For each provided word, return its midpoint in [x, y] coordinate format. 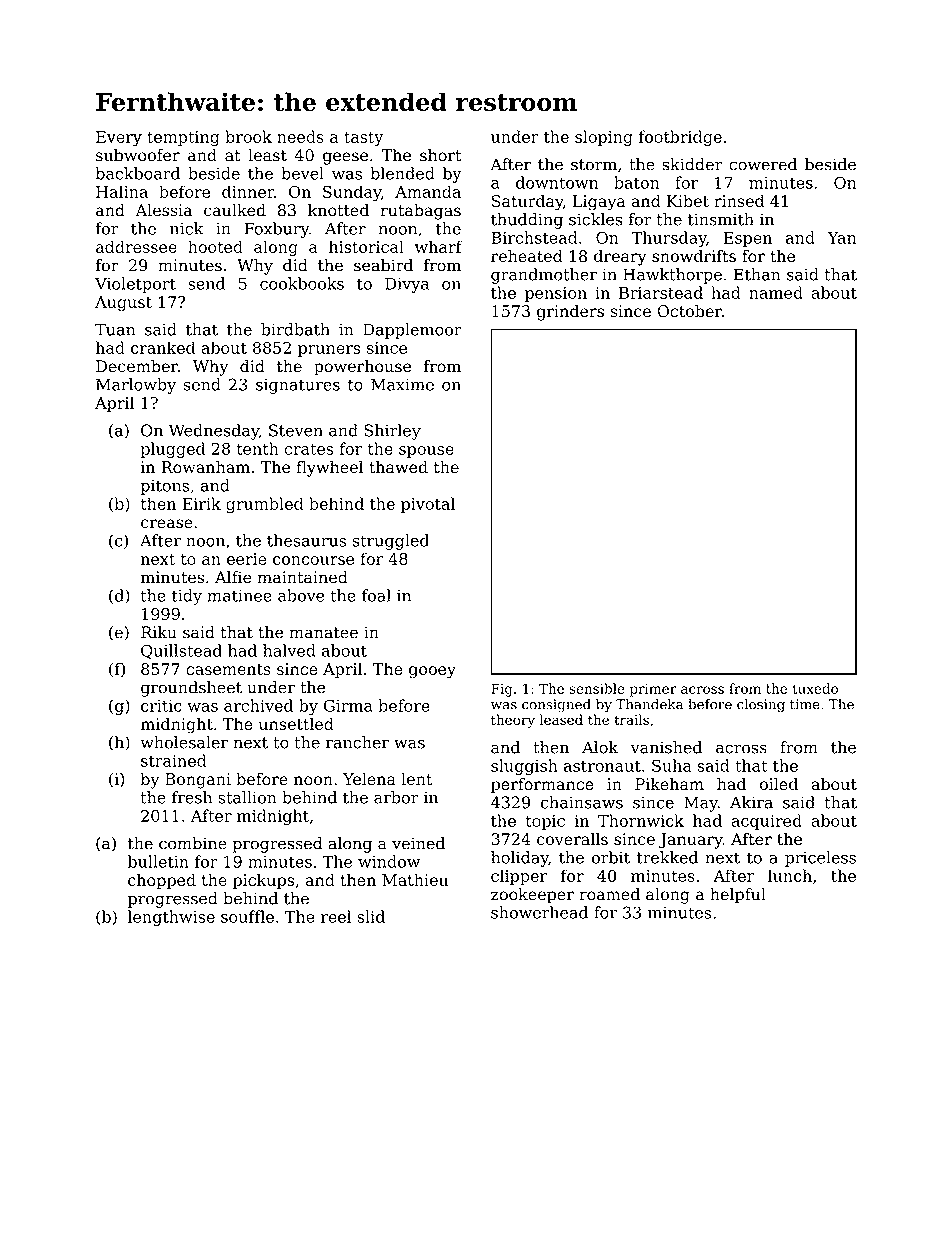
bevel [302, 173]
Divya [407, 285]
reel [336, 916]
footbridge [680, 138]
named [776, 292]
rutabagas [421, 212]
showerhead [539, 912]
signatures [298, 386]
